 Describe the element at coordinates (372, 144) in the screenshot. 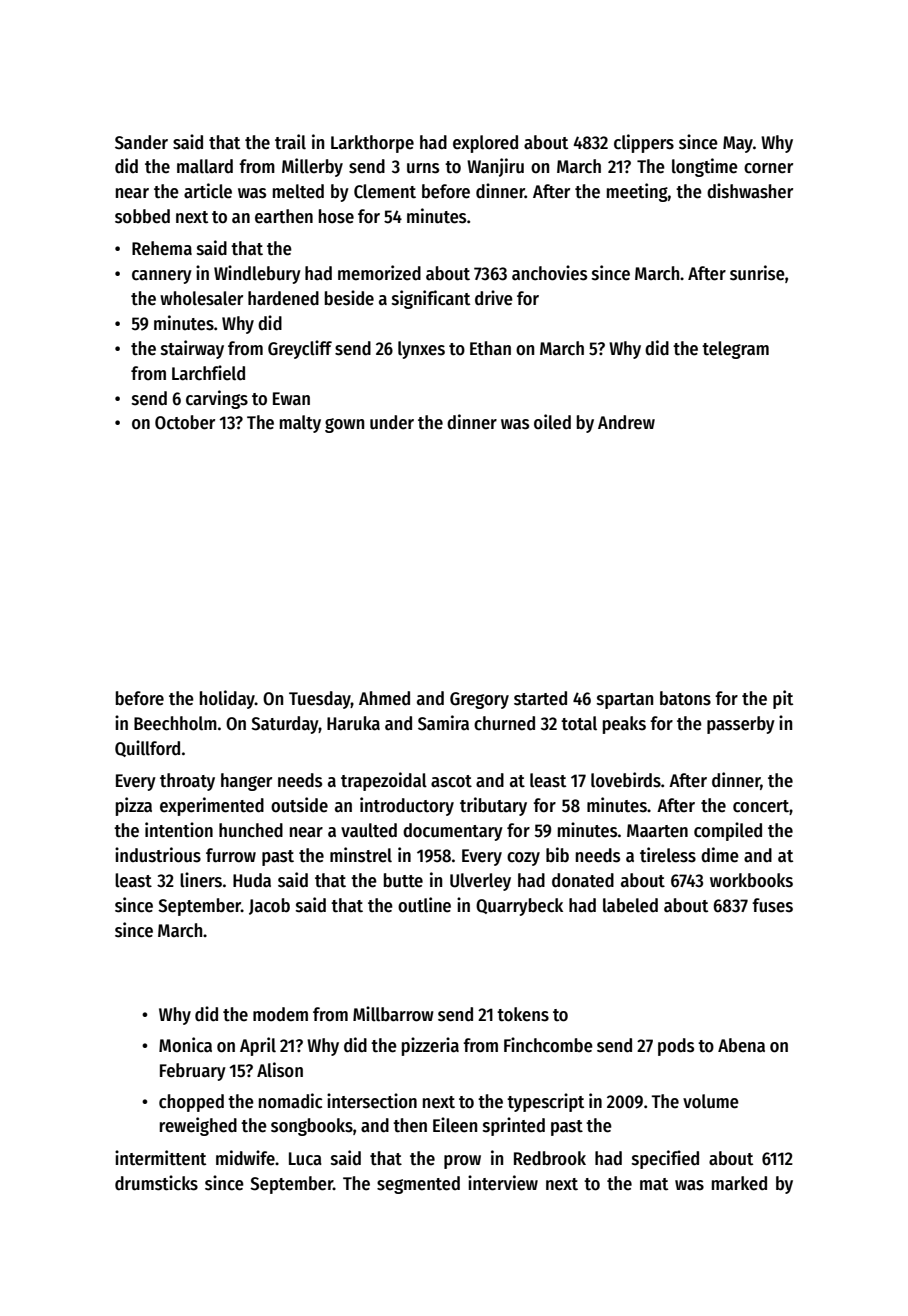

I see `Larkthorpe` at that location.
